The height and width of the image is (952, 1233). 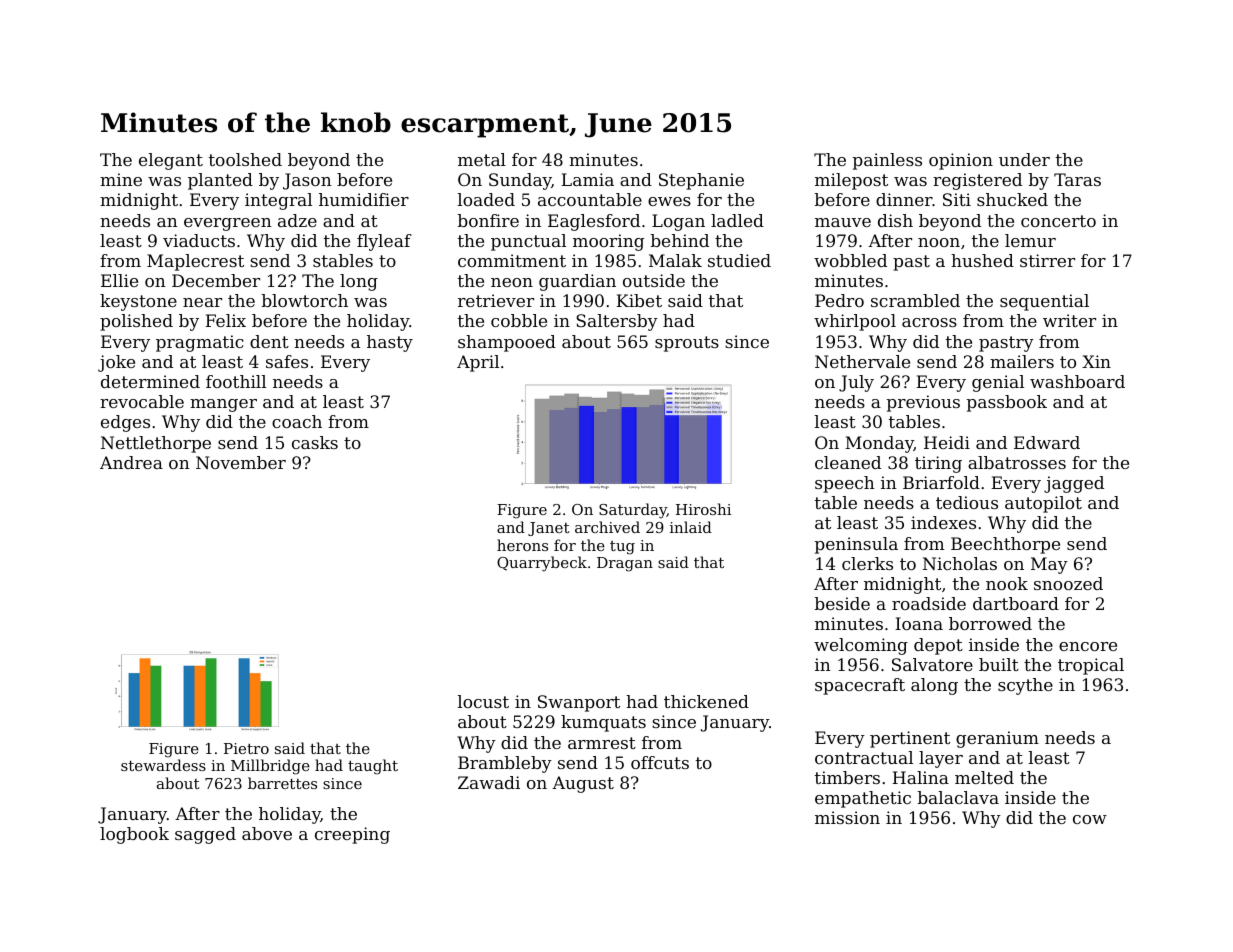 What do you see at coordinates (607, 527) in the image?
I see `archived` at bounding box center [607, 527].
